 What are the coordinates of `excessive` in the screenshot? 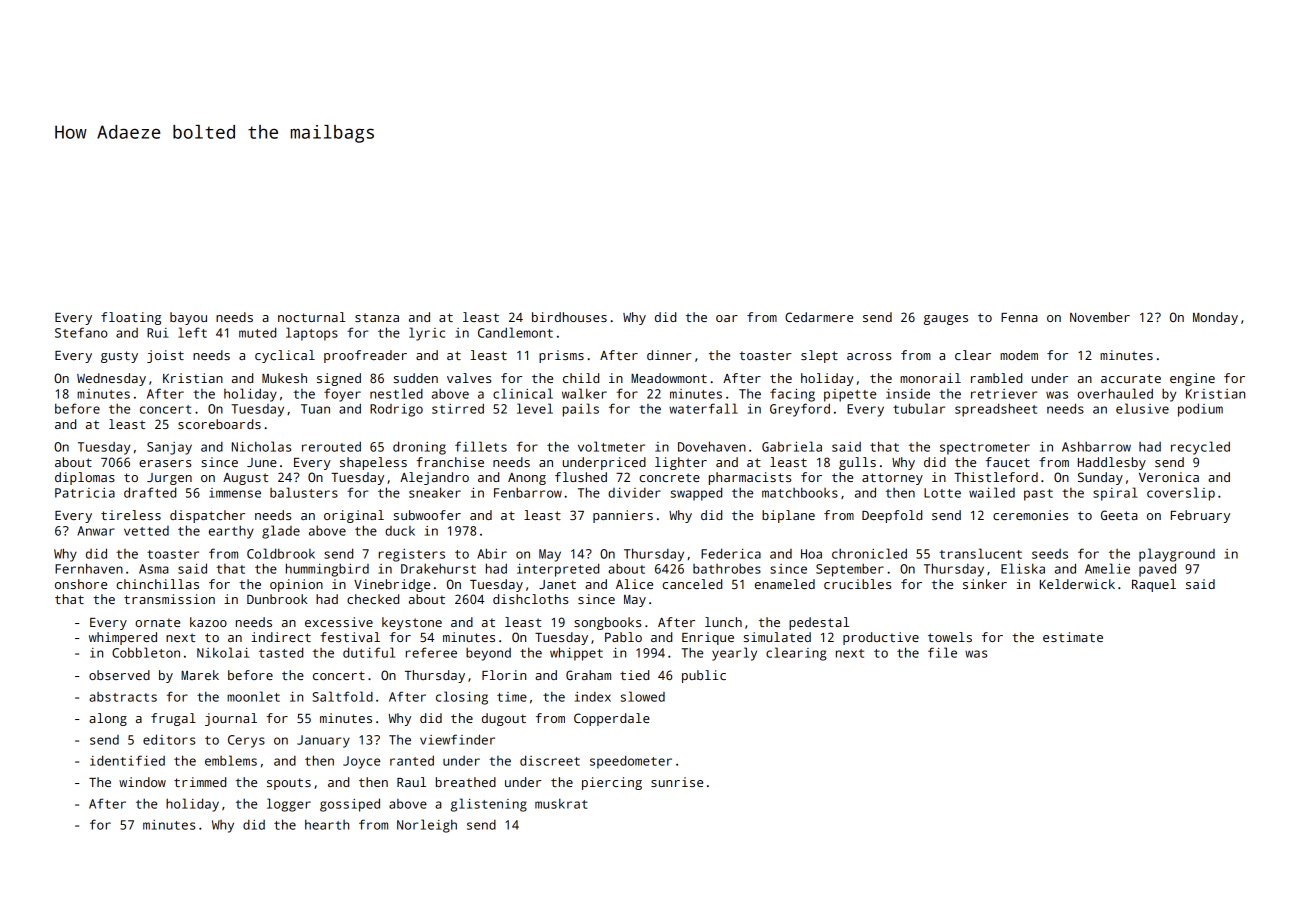 It's located at (339, 622).
